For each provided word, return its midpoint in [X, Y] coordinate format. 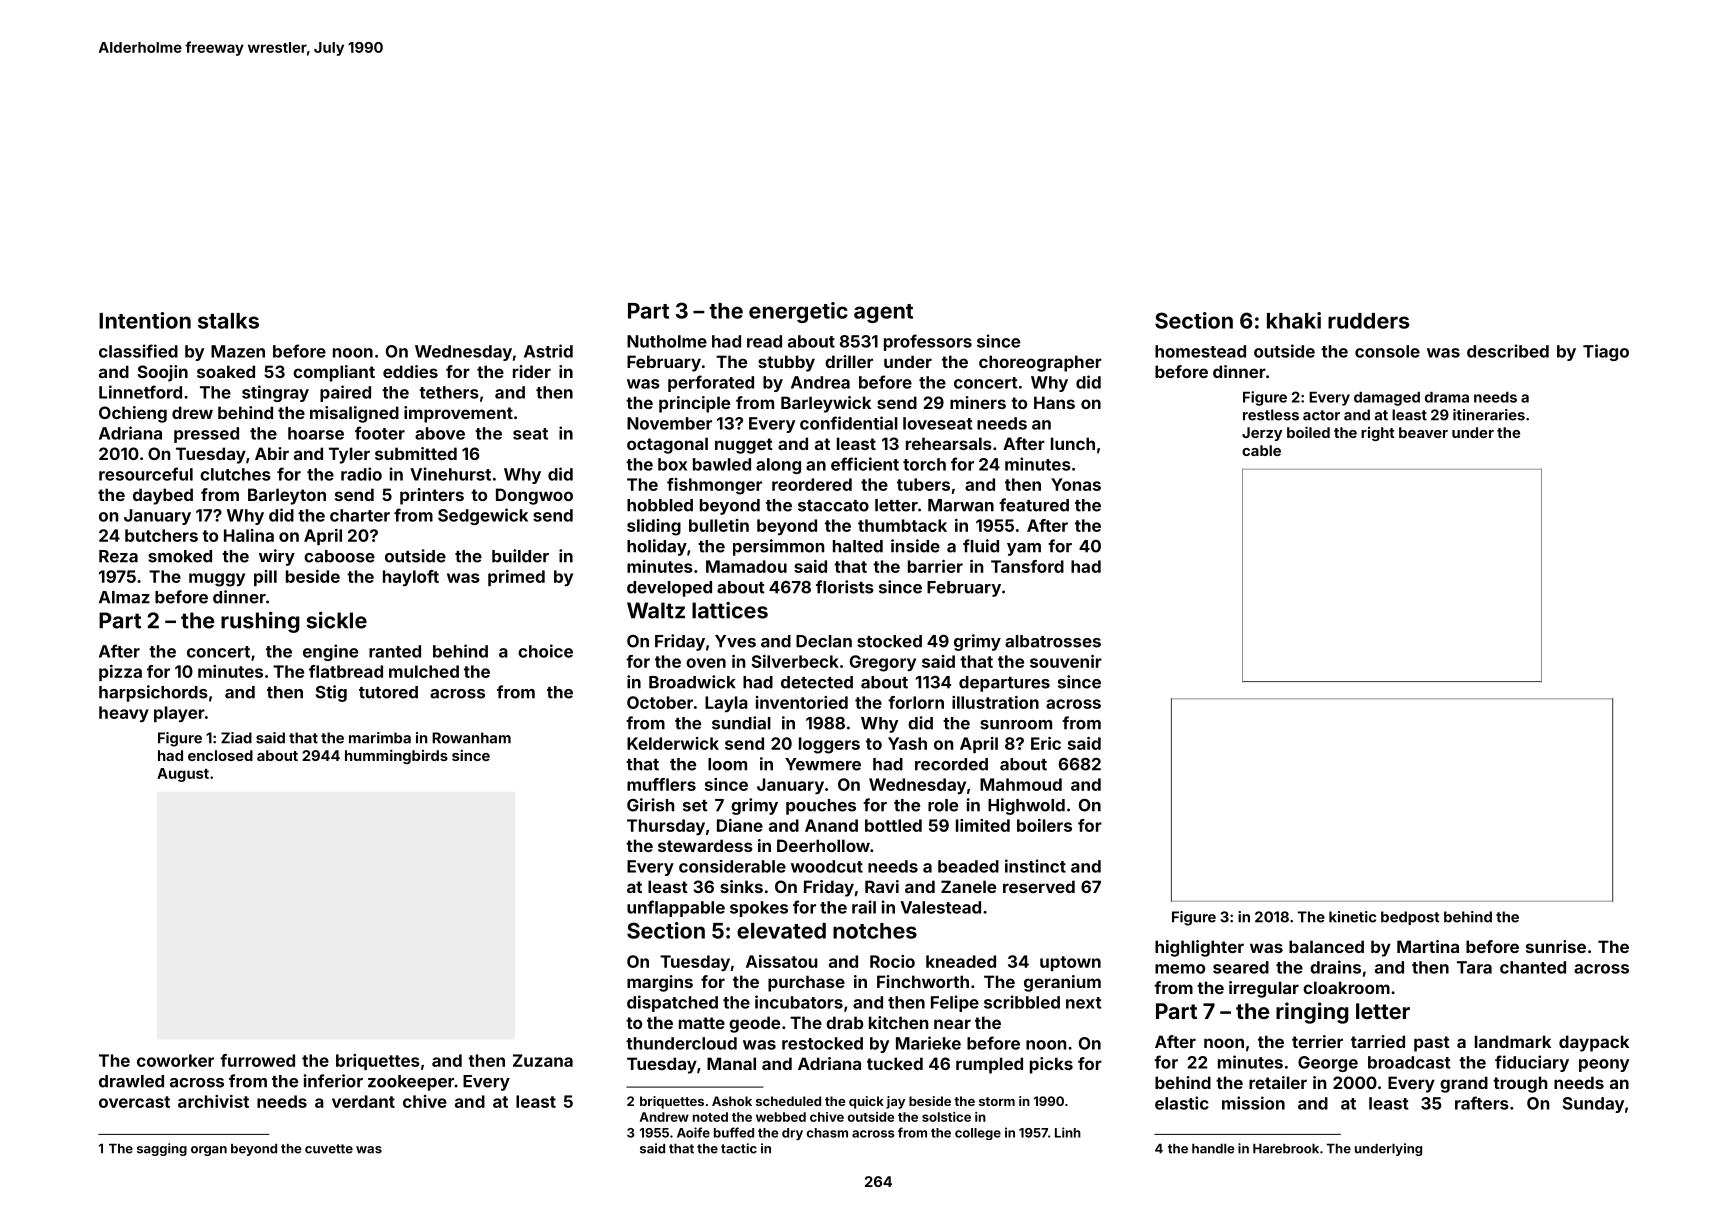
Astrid [548, 351]
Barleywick [826, 404]
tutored [388, 692]
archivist [213, 1101]
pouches [821, 807]
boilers [1044, 825]
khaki [1294, 320]
